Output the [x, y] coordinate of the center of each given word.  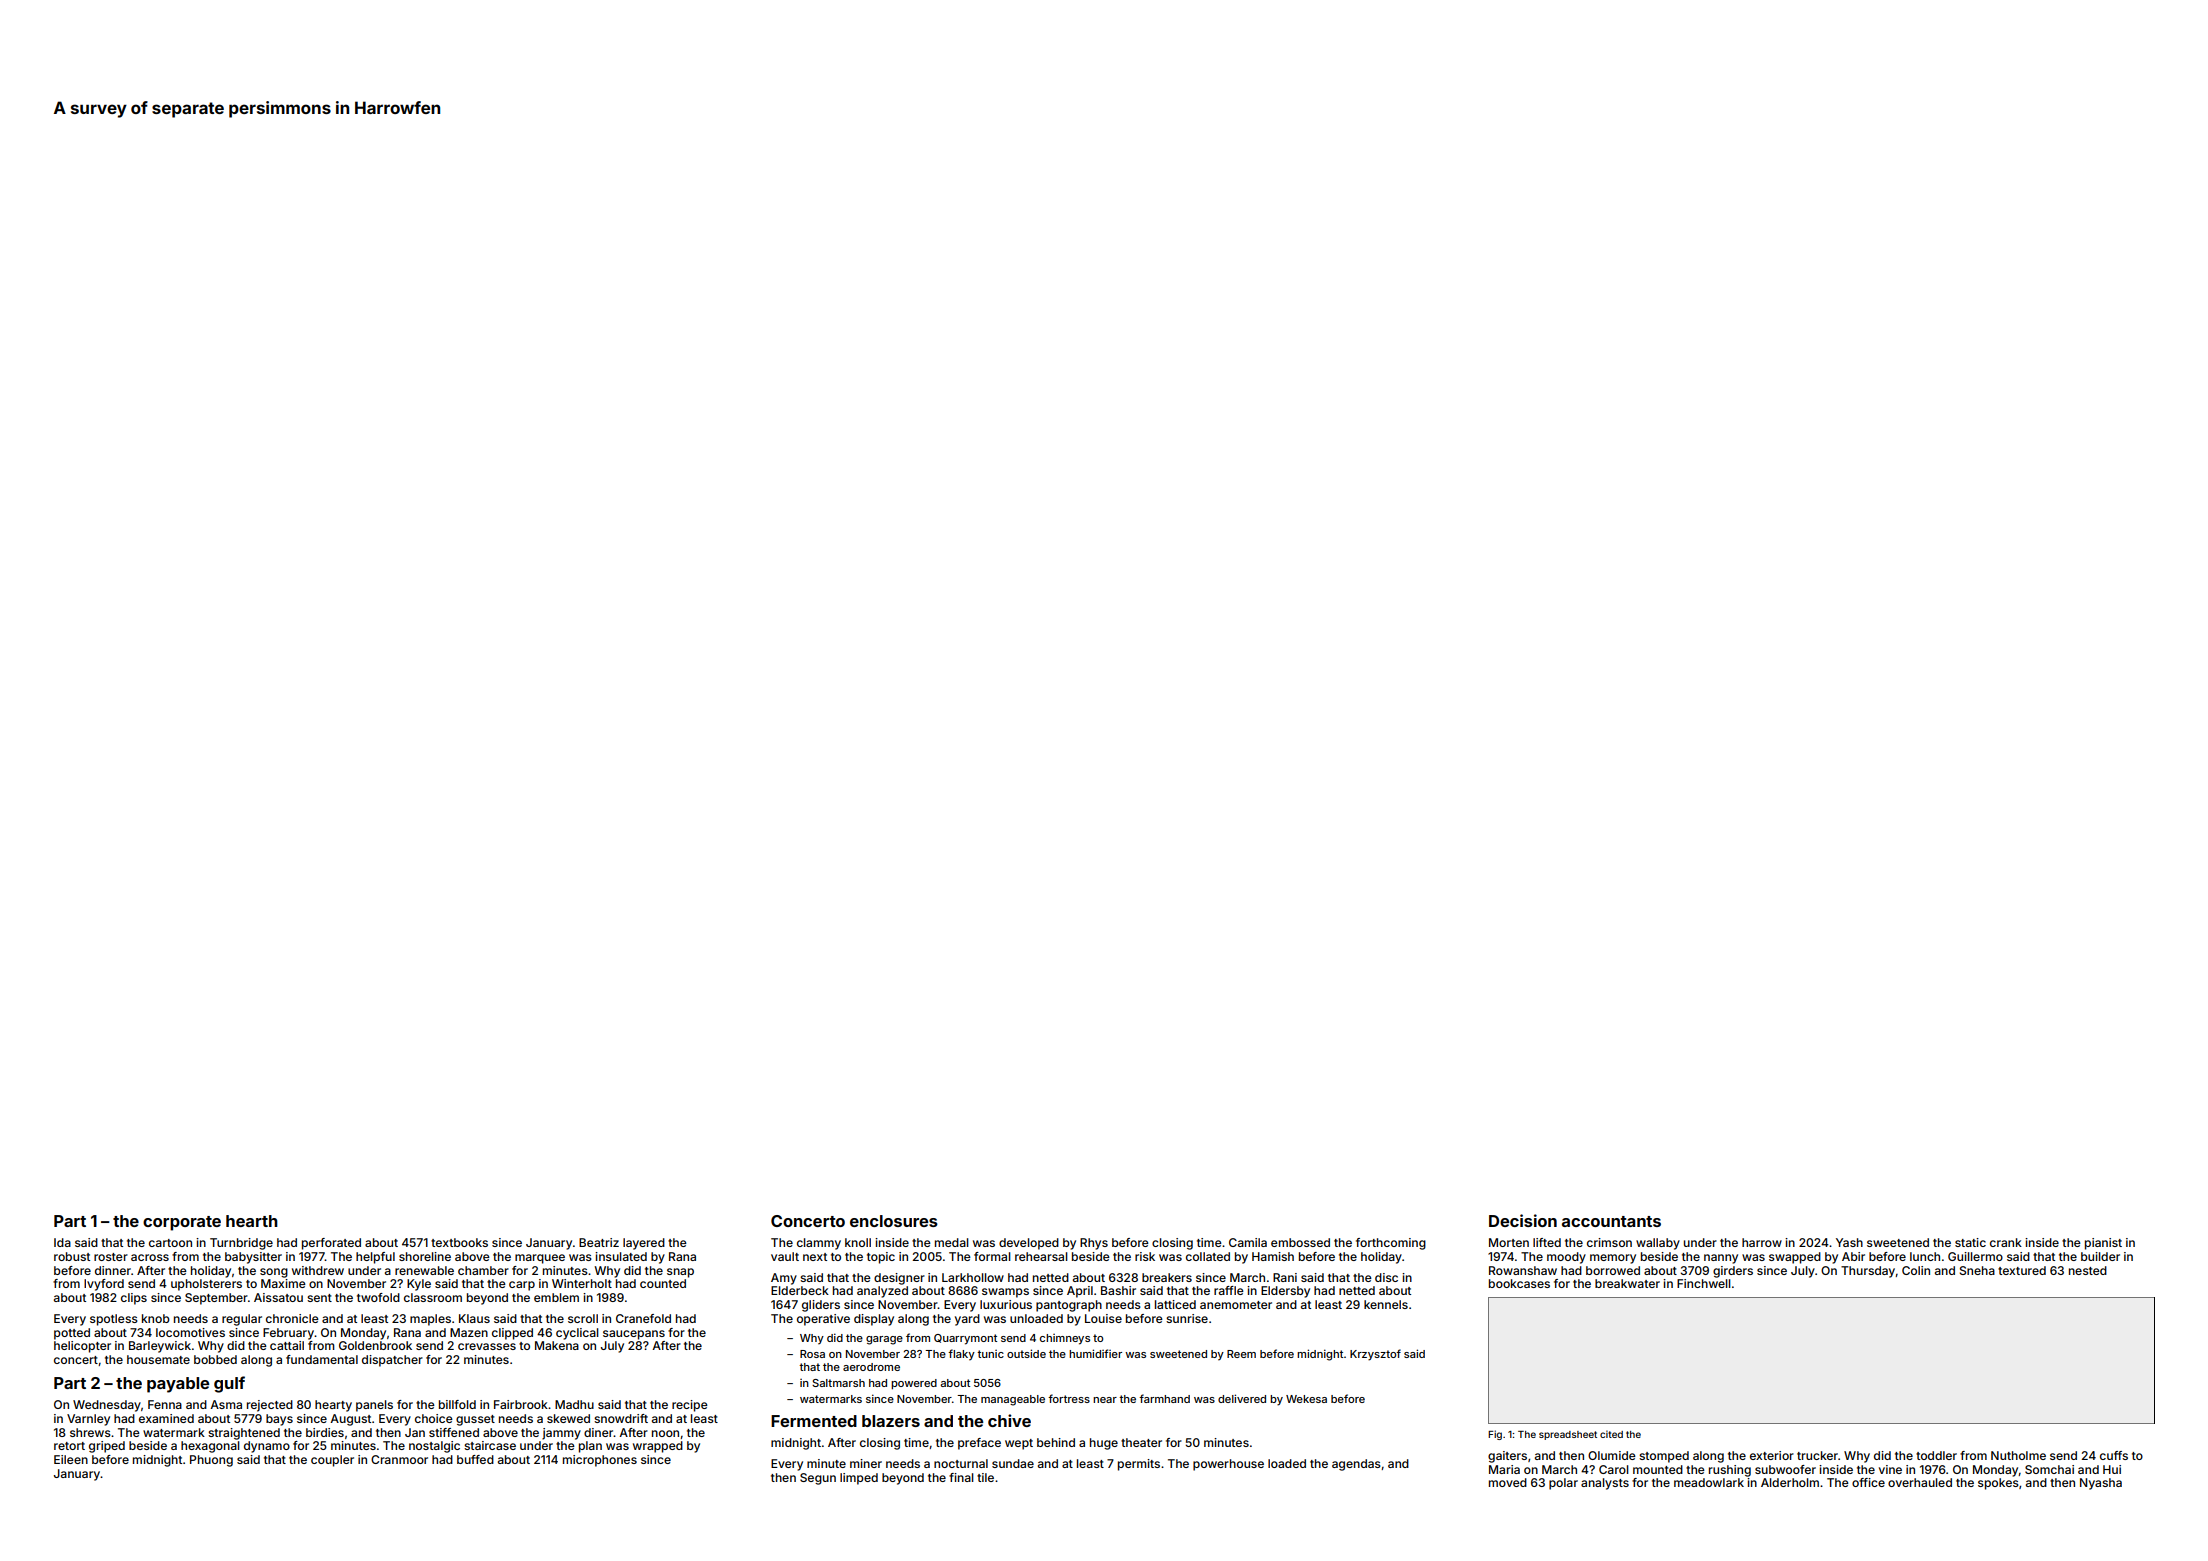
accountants [1611, 1221]
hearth [252, 1221]
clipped [512, 1334]
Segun [818, 1479]
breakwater [1627, 1283]
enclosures [894, 1221]
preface [979, 1444]
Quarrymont [965, 1339]
